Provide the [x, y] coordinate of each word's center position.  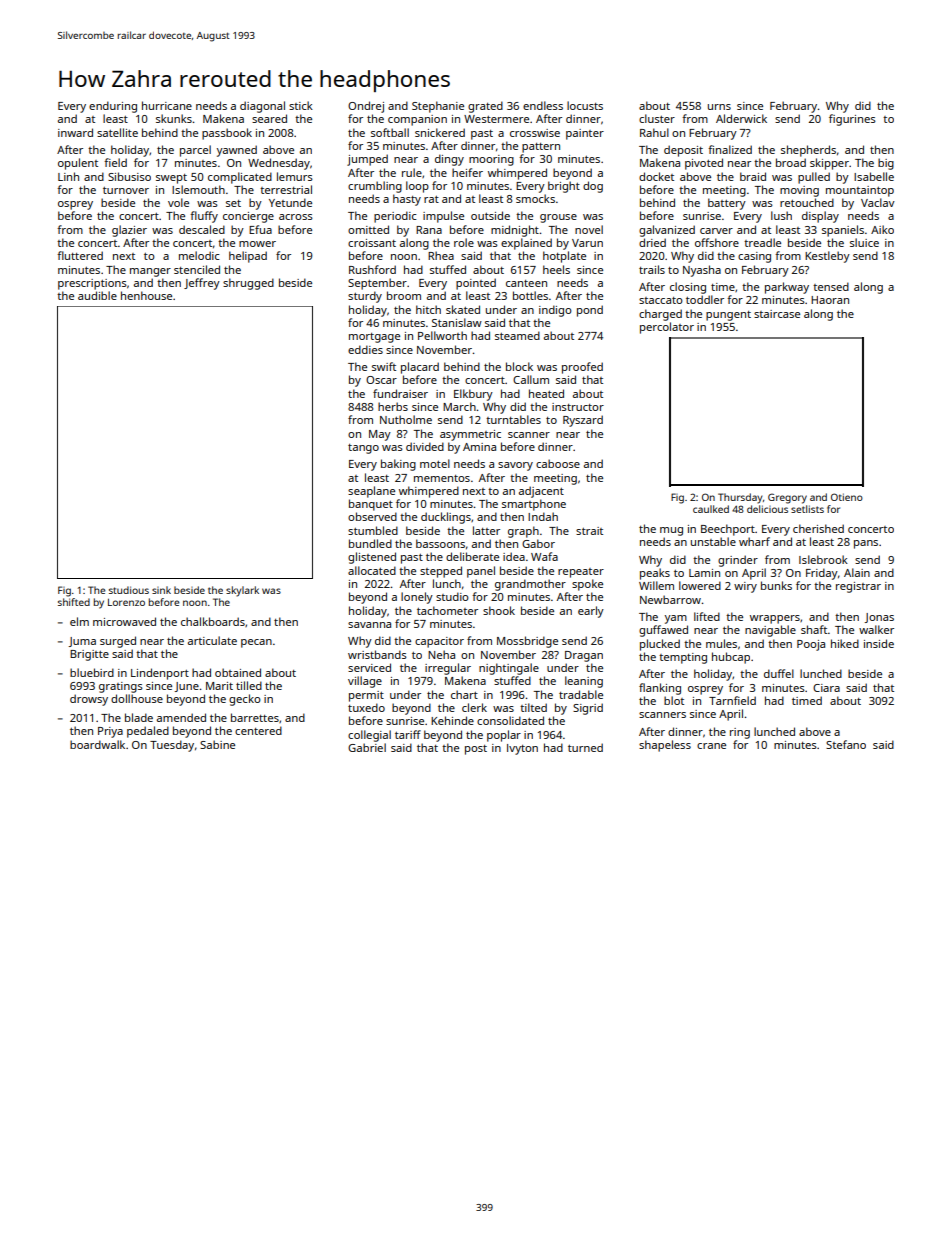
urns [719, 107]
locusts [585, 105]
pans [866, 544]
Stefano [846, 744]
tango [363, 449]
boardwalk [97, 744]
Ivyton [522, 749]
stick [301, 105]
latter [486, 530]
